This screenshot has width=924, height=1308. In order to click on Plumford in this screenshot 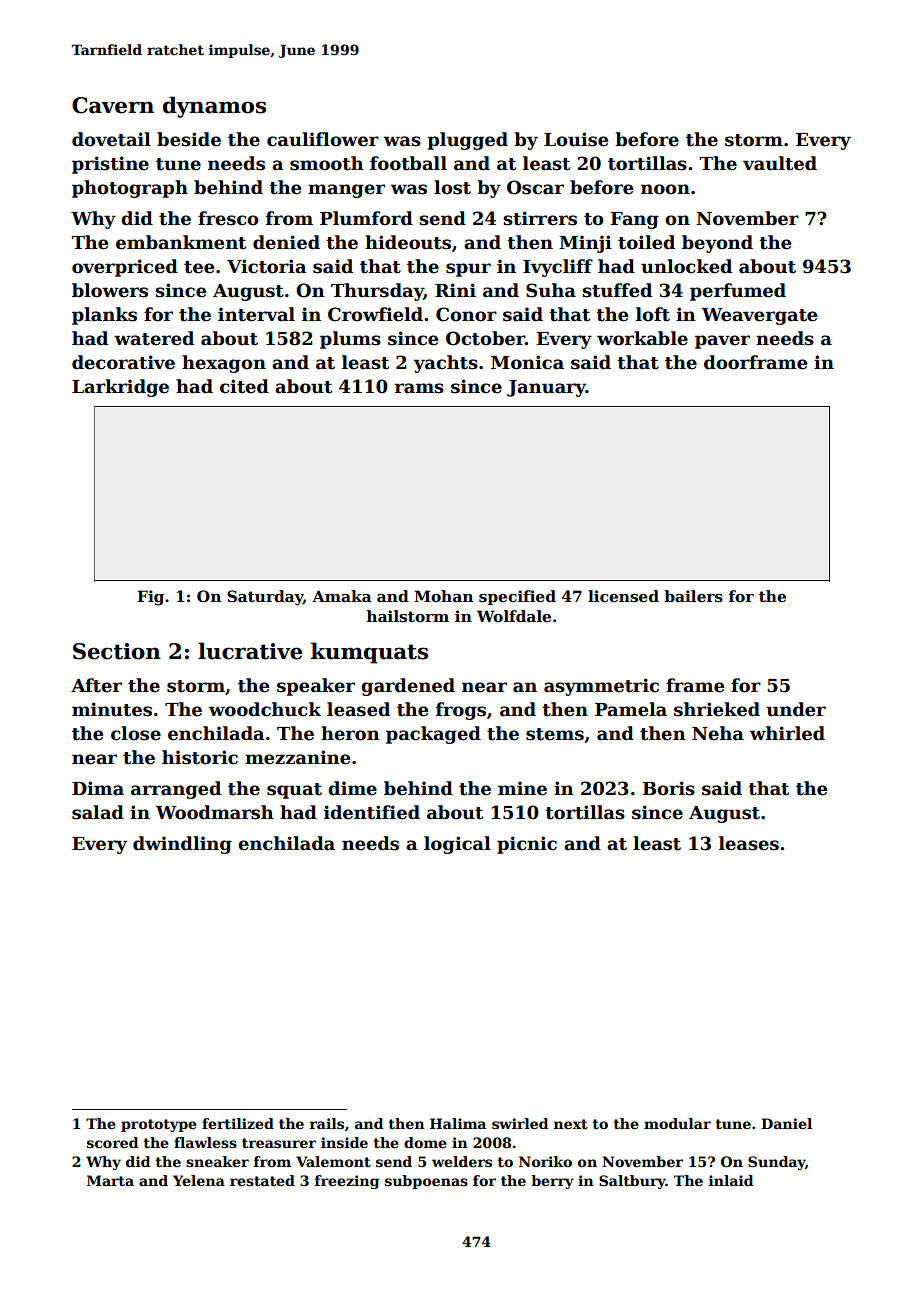, I will do `click(366, 218)`.
